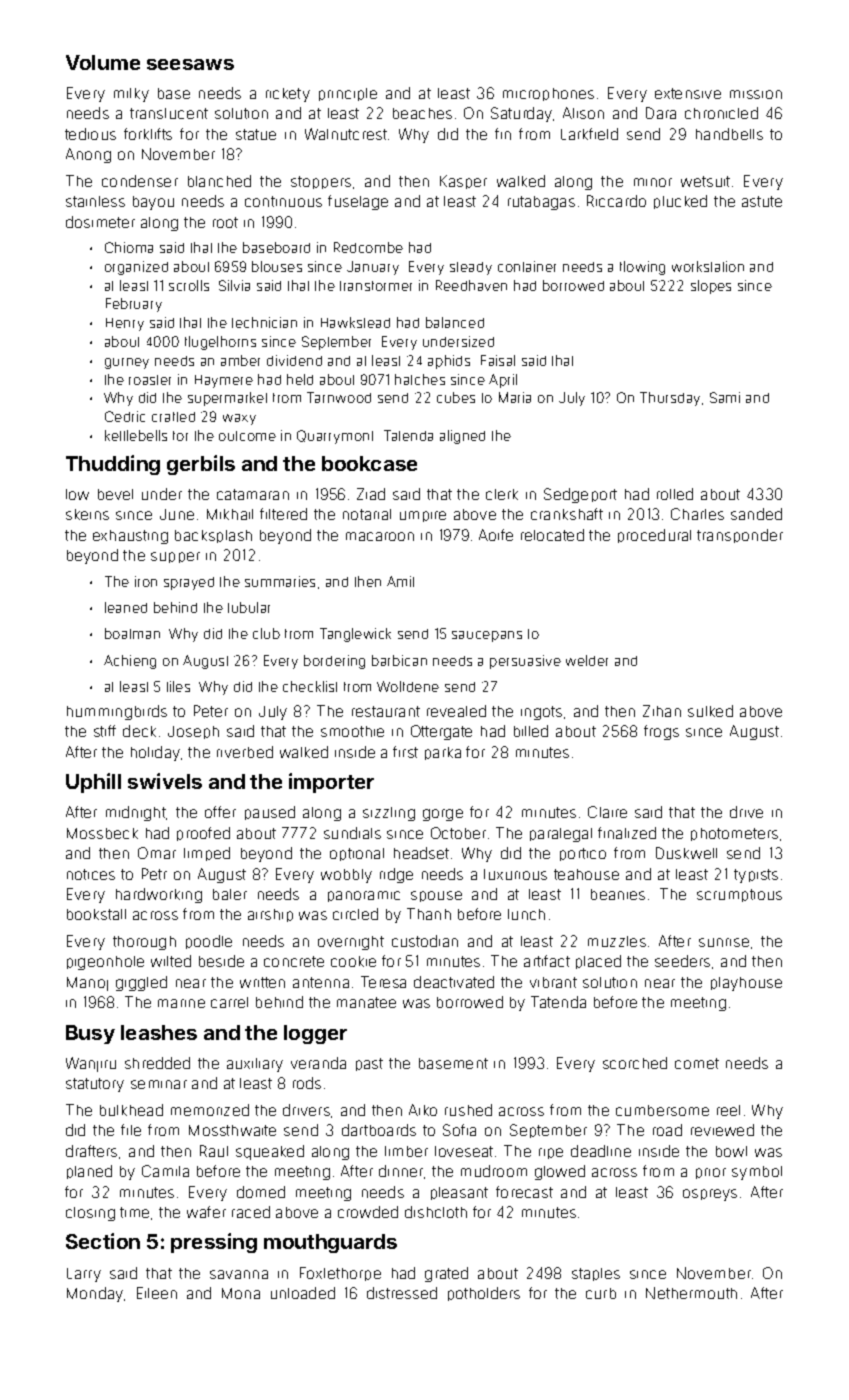 Image resolution: width=849 pixels, height=1400 pixels. Describe the element at coordinates (711, 287) in the document. I see `slopes` at that location.
